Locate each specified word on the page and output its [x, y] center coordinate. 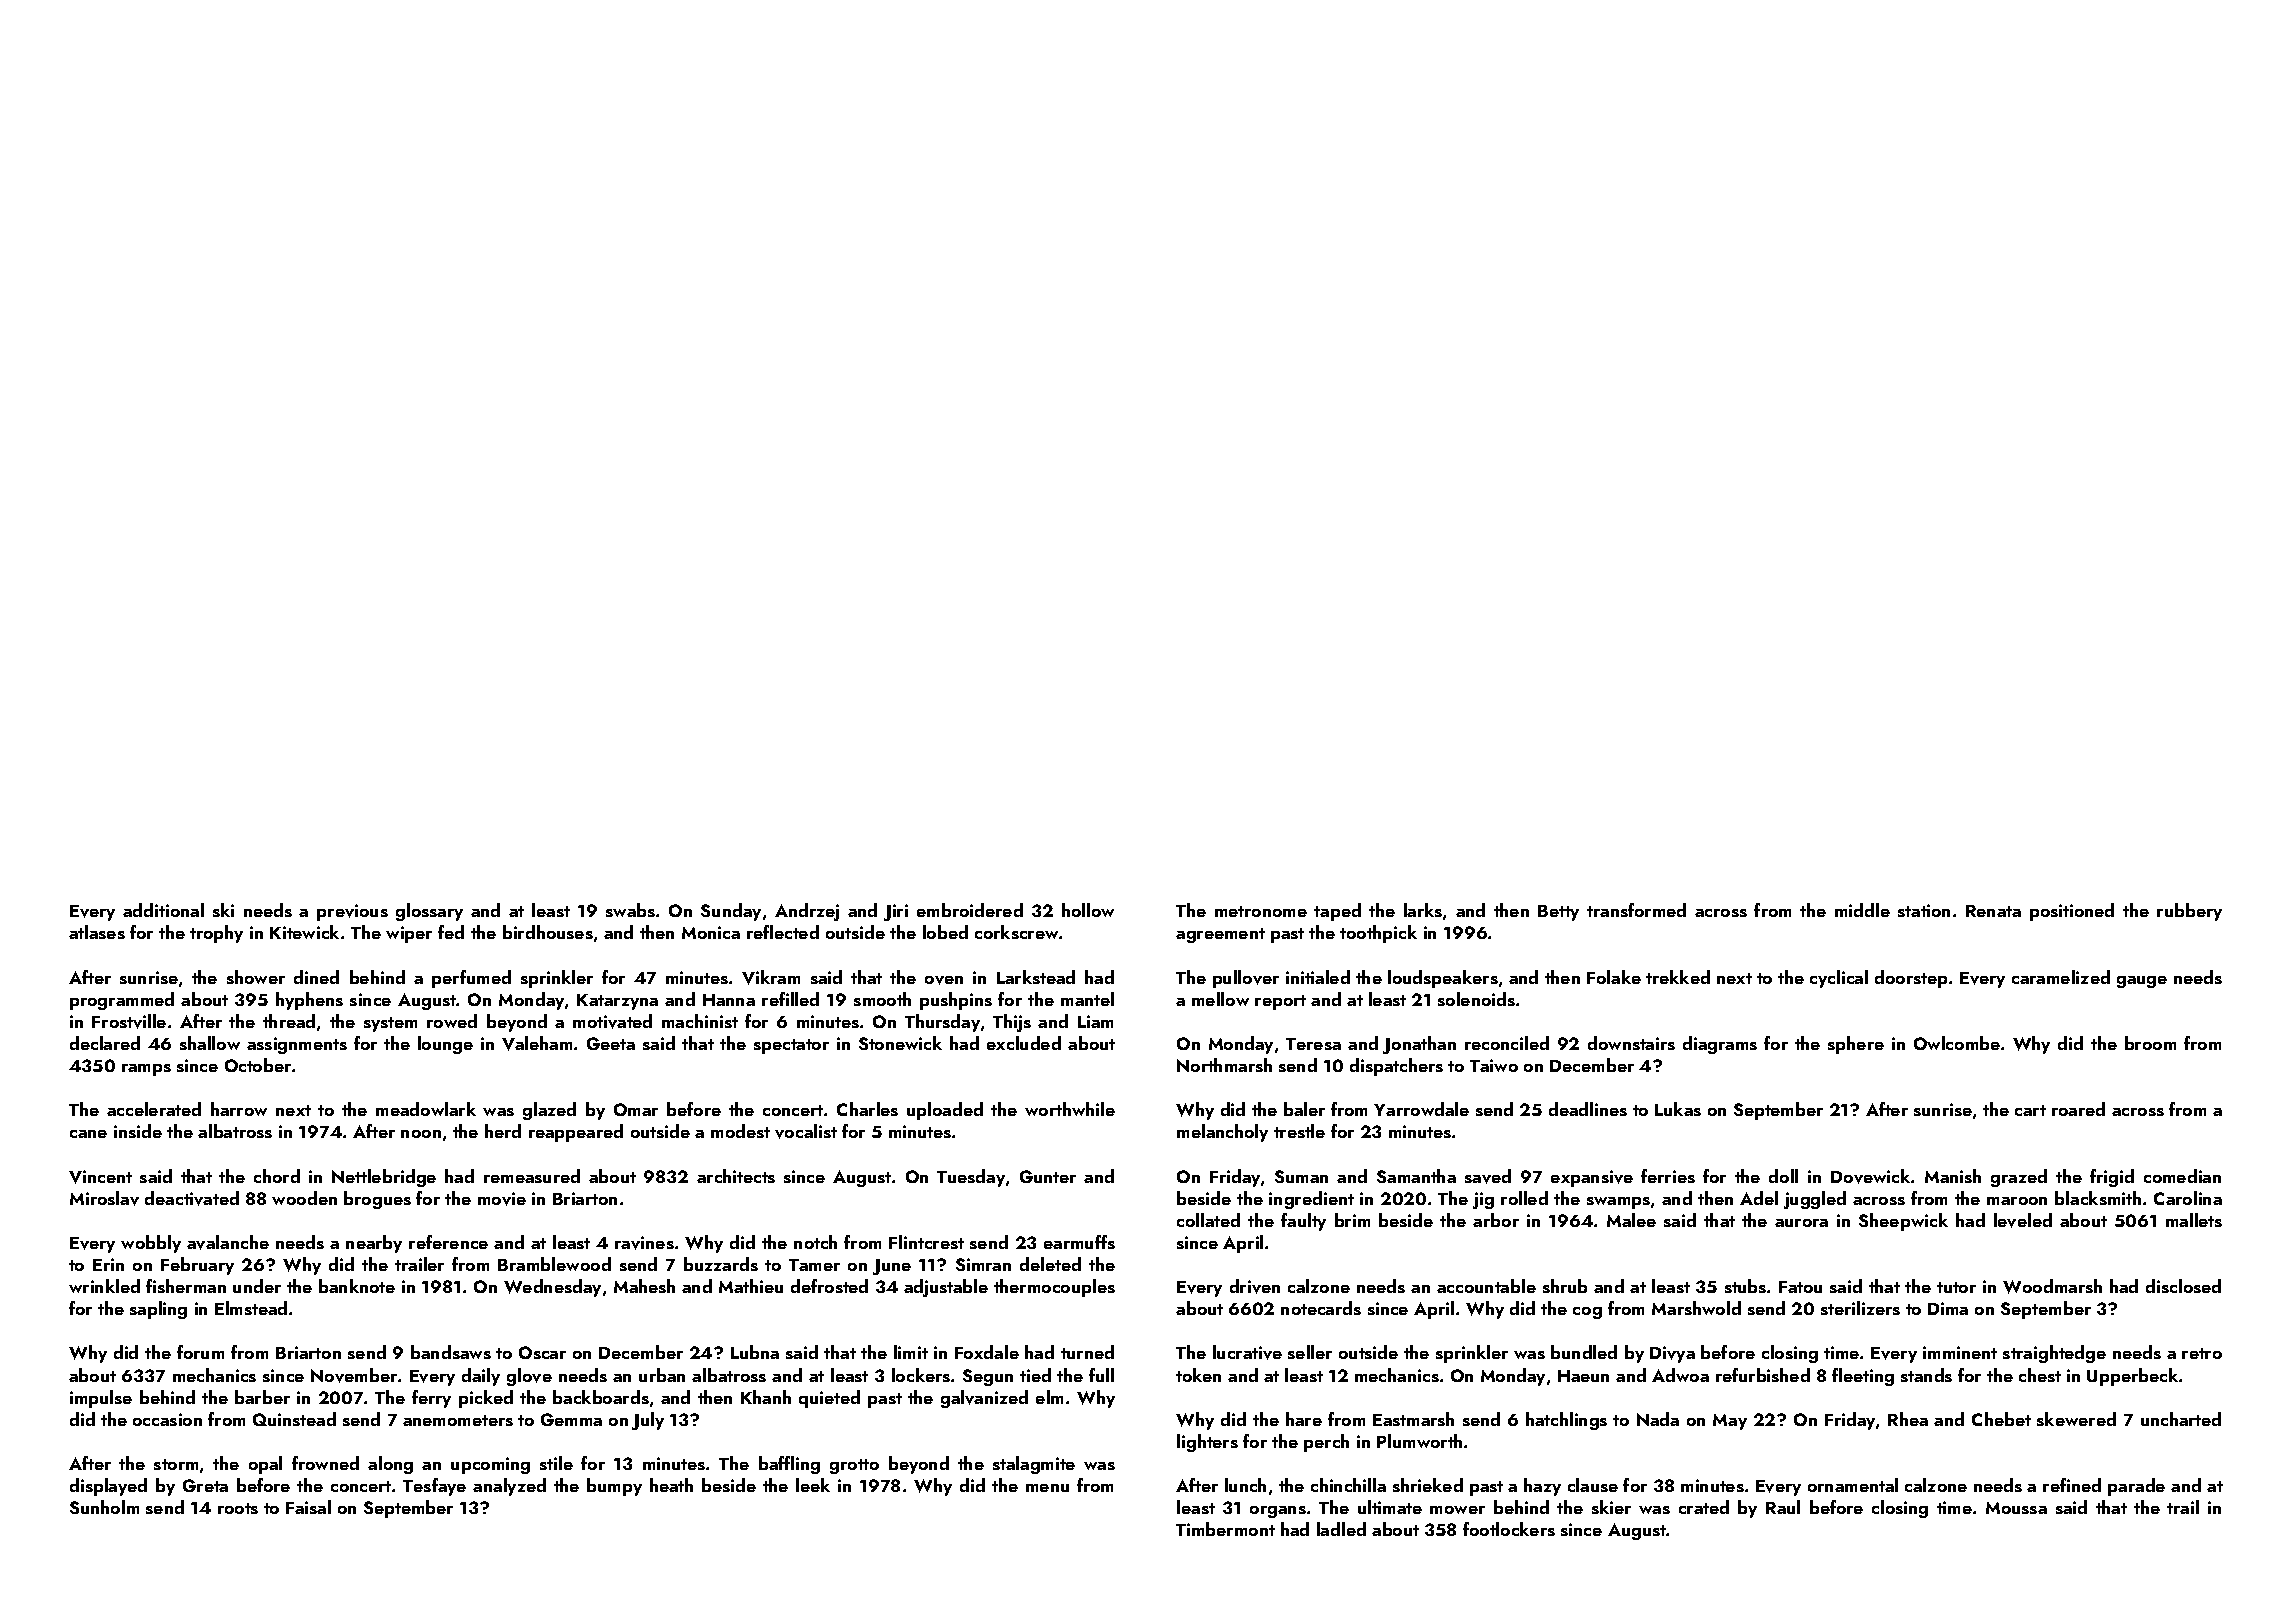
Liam [1095, 1021]
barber [262, 1397]
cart [2030, 1110]
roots [238, 1508]
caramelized [2061, 977]
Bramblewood [554, 1264]
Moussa [2016, 1508]
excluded [1024, 1043]
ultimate [1390, 1507]
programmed [122, 1001]
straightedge [2054, 1354]
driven [1255, 1286]
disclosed [2183, 1286]
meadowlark [426, 1109]
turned [1087, 1352]
